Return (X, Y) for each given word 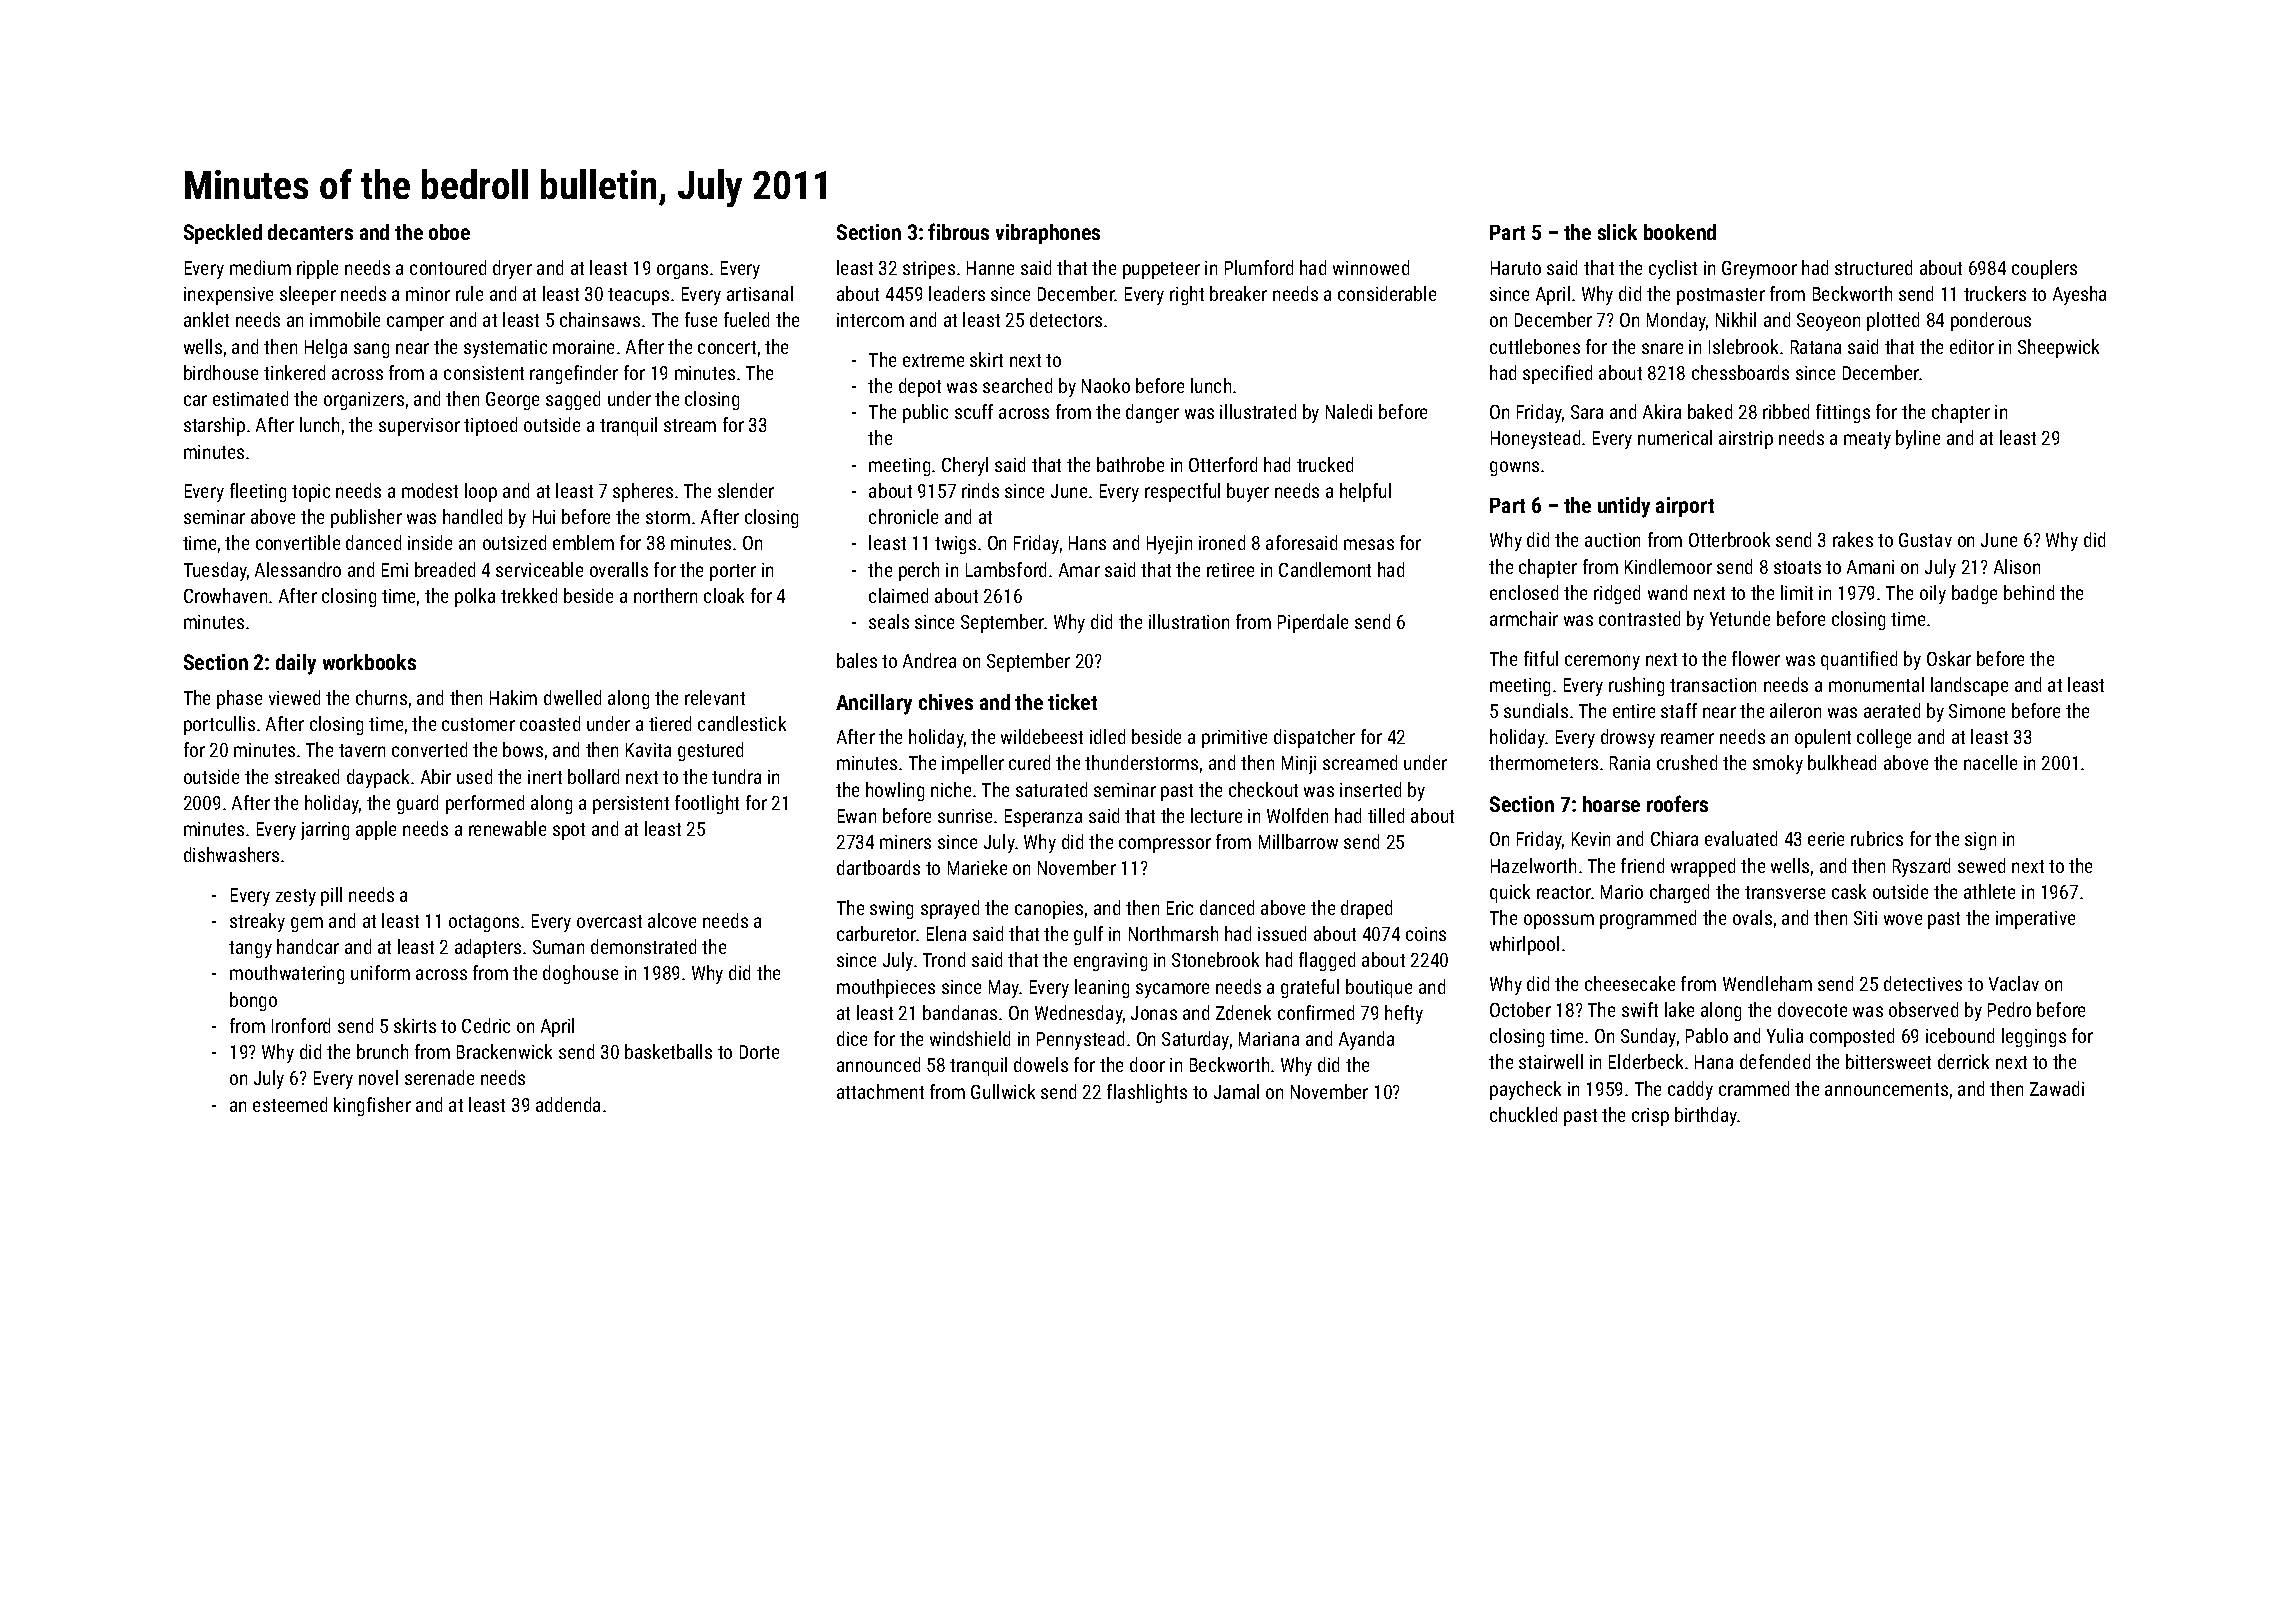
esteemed (290, 1104)
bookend (1680, 232)
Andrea (929, 660)
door (1147, 1064)
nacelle (1990, 762)
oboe (449, 232)
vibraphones (1048, 234)
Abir (436, 776)
